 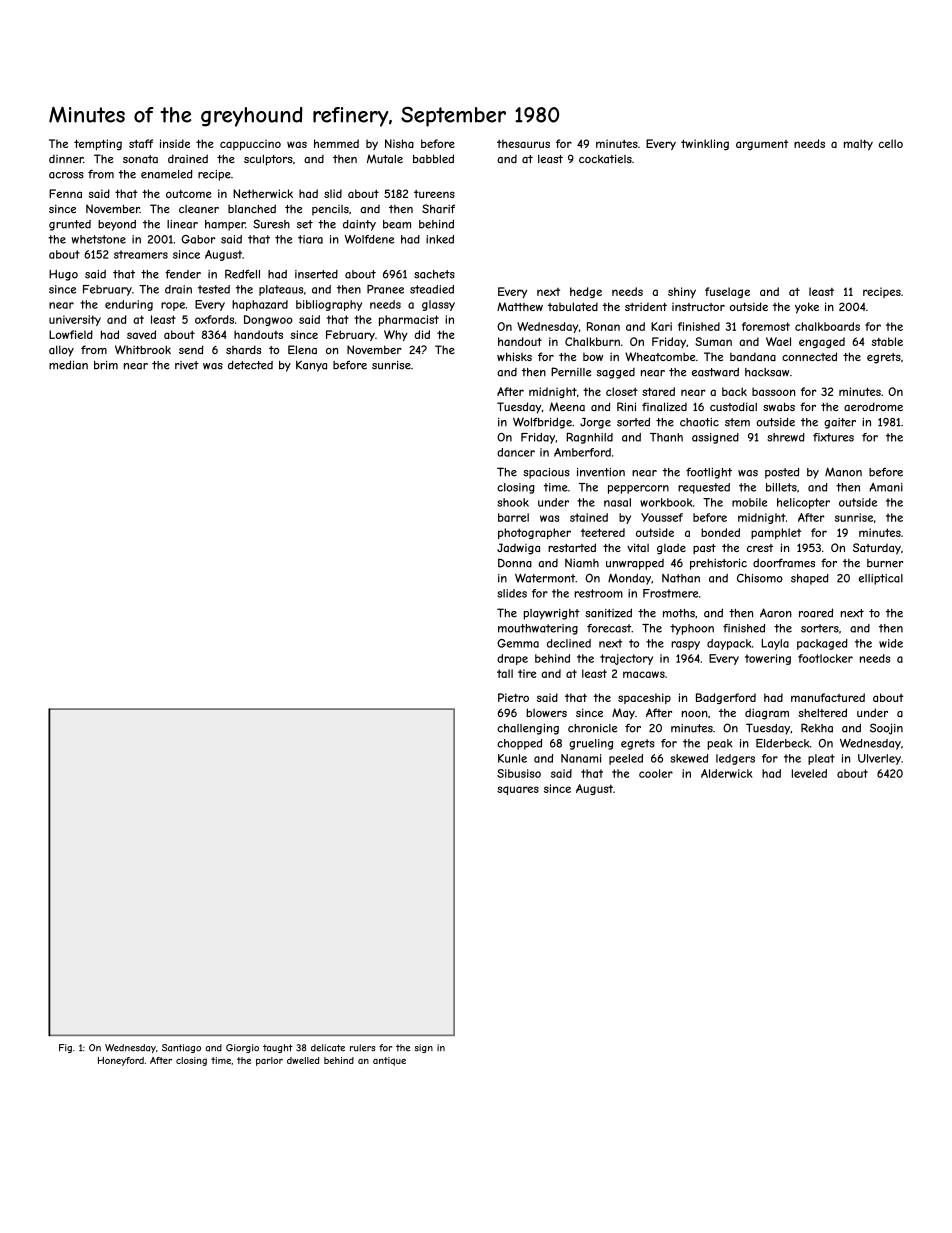 I want to click on Pietro, so click(x=513, y=697).
